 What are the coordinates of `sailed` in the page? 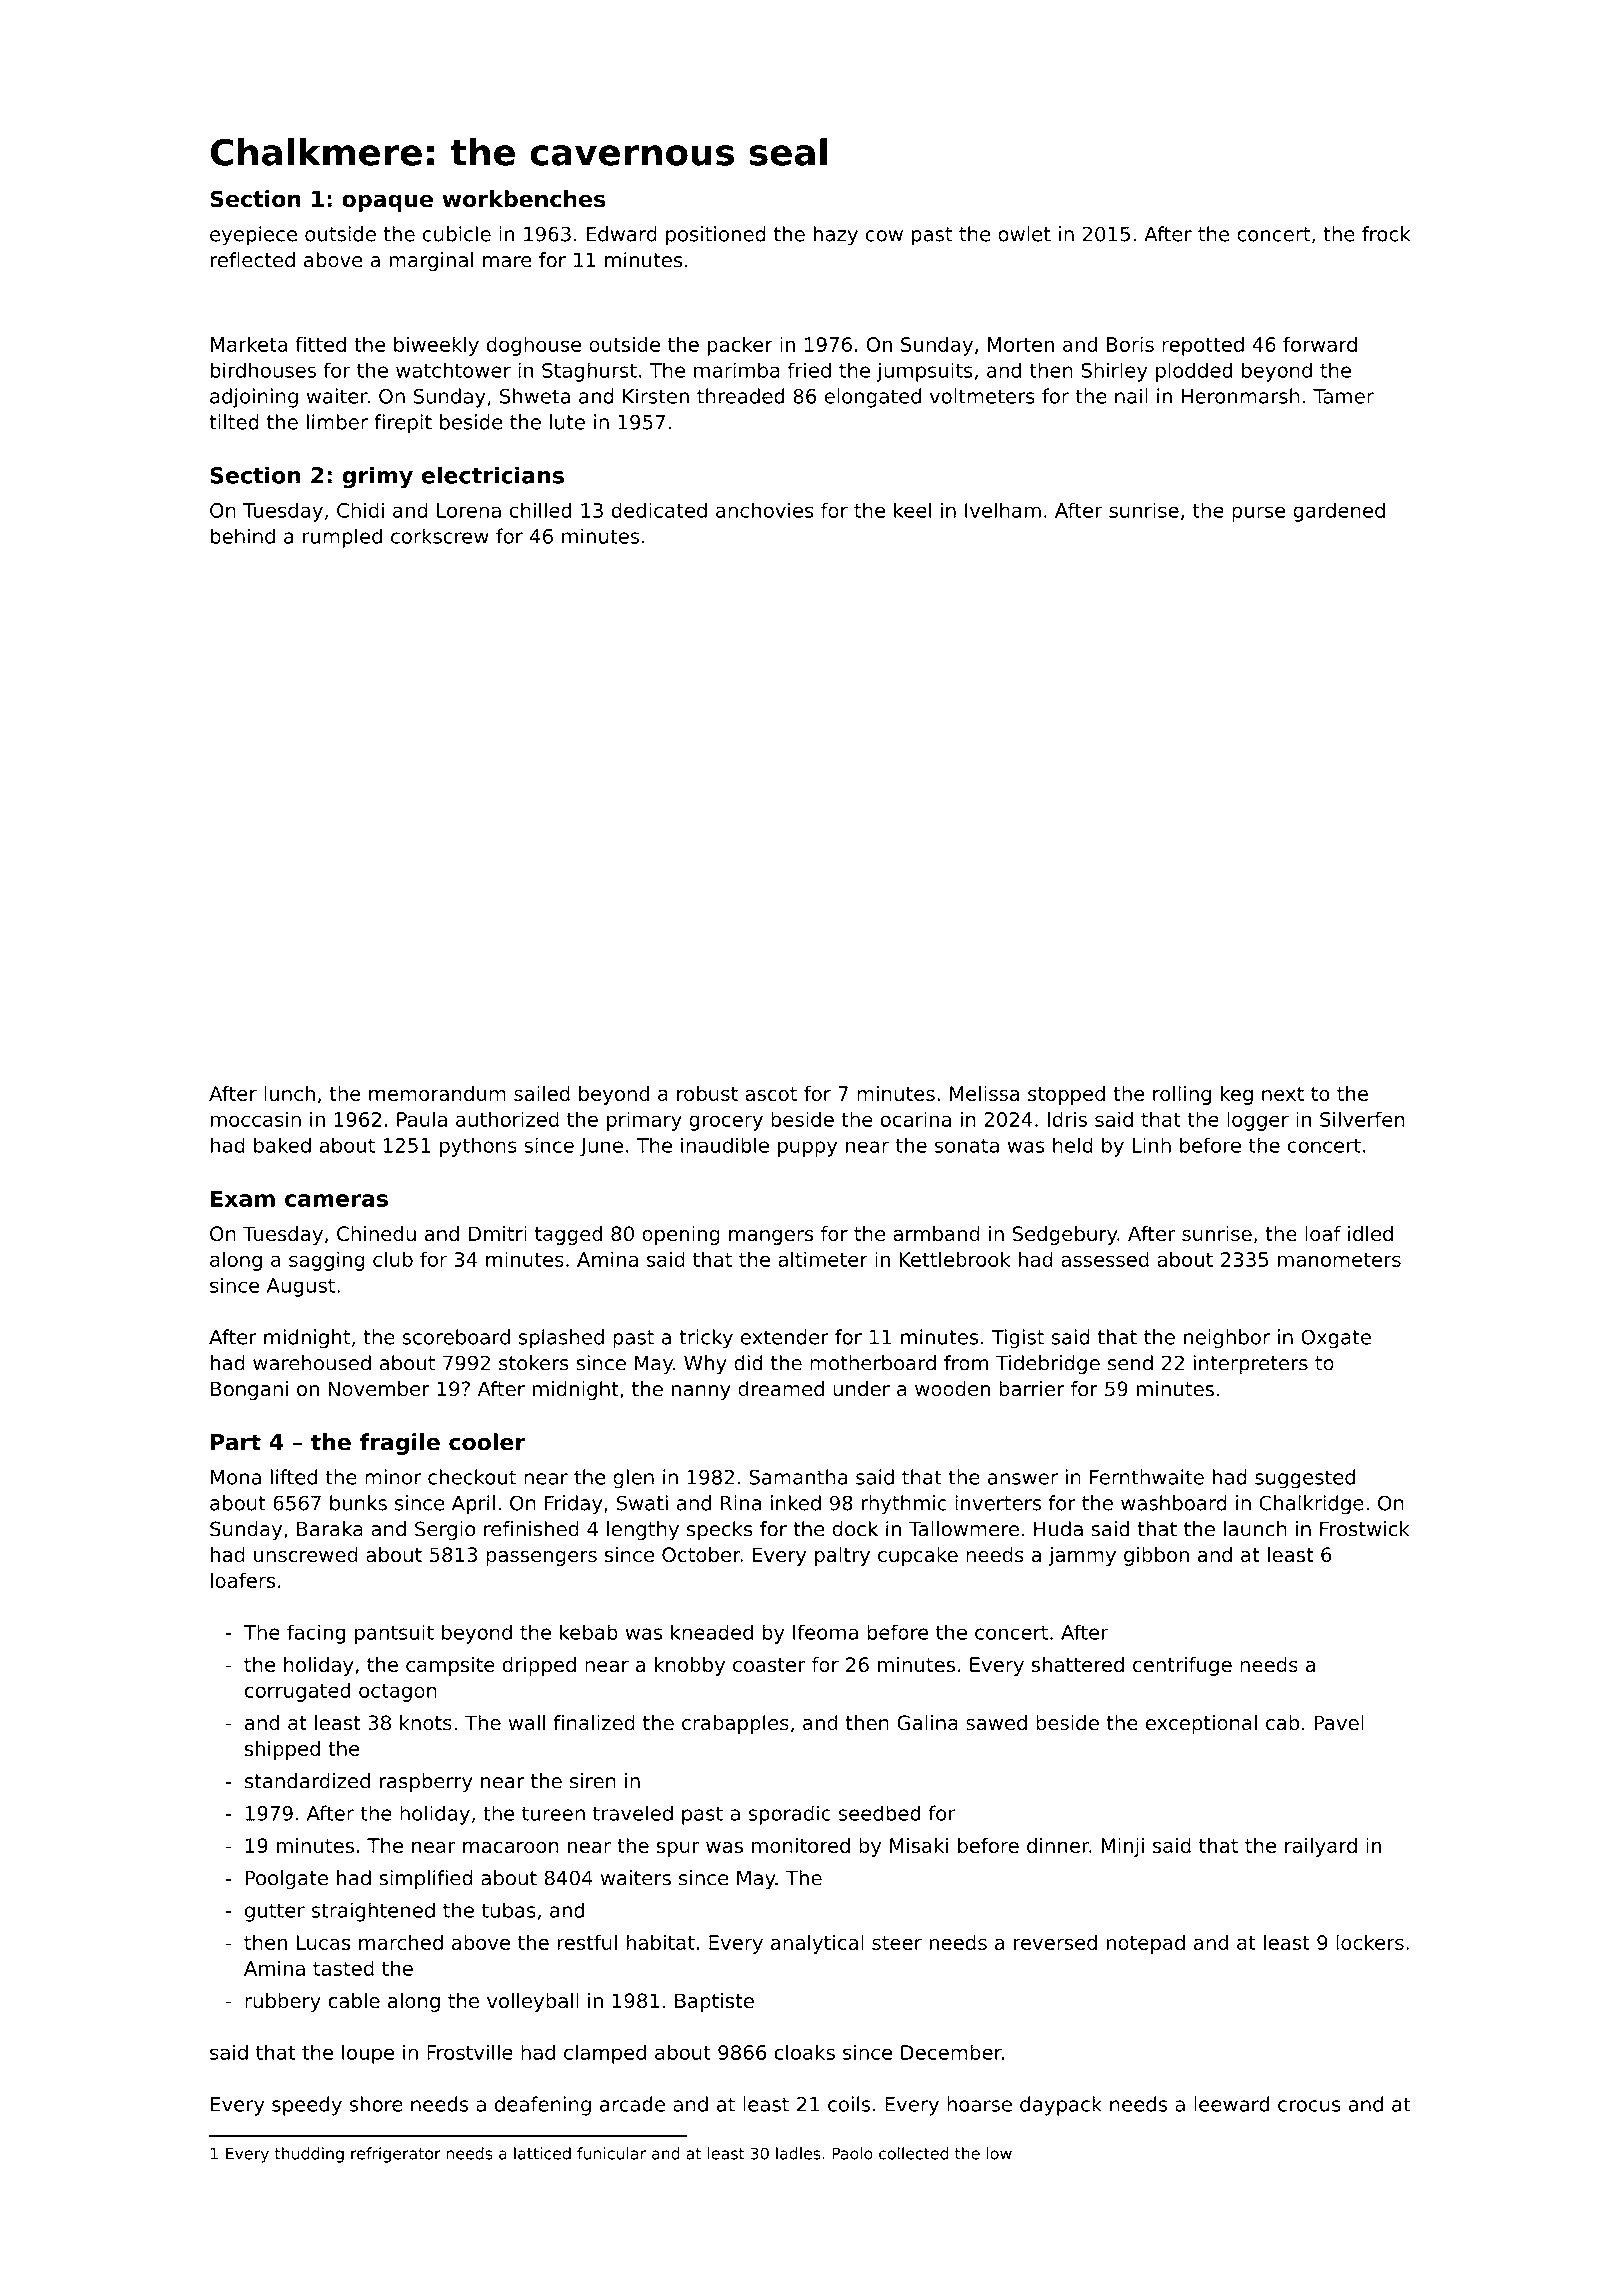 It's located at (542, 1093).
